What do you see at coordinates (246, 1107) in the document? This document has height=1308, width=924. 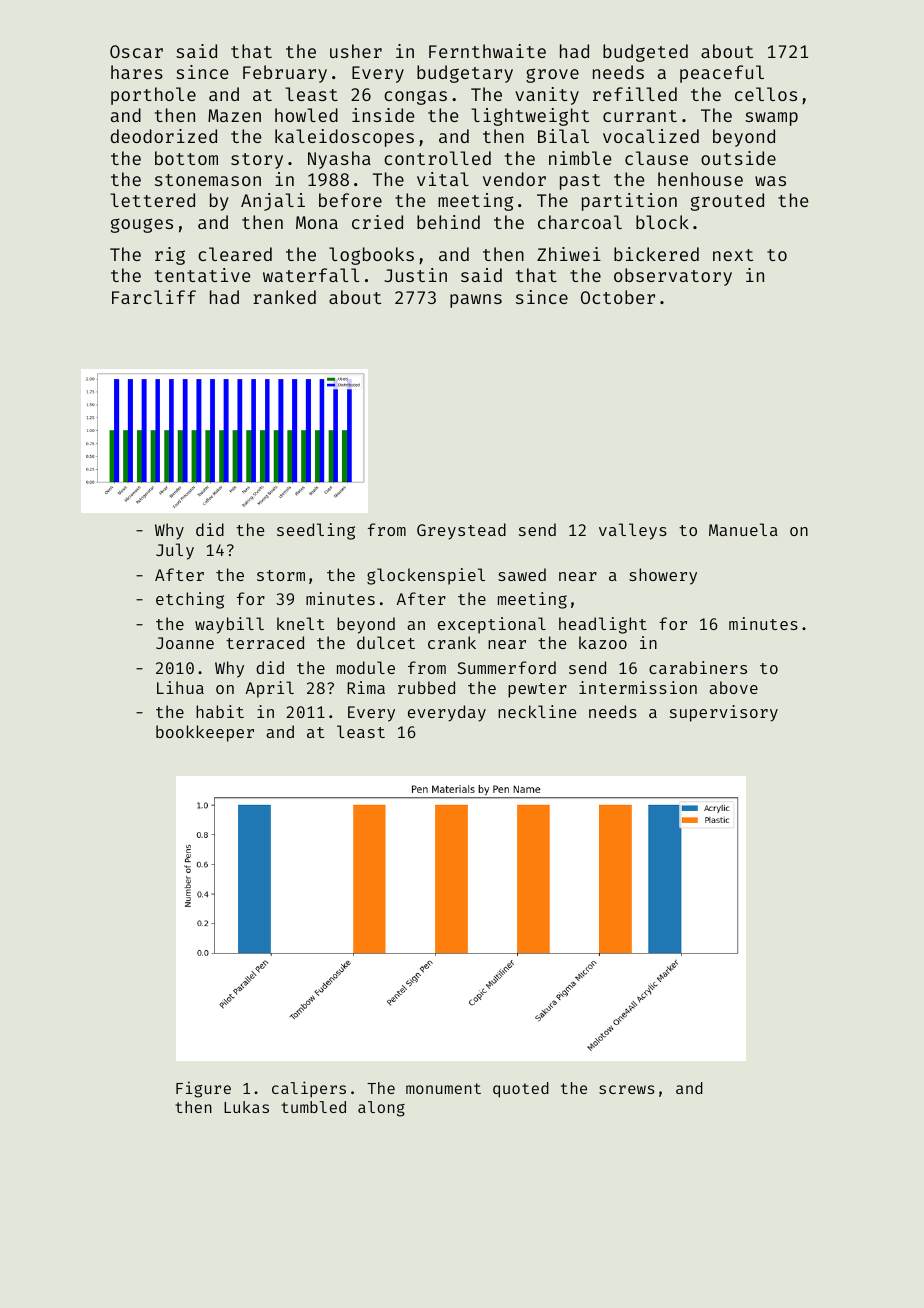 I see `Lukas` at bounding box center [246, 1107].
